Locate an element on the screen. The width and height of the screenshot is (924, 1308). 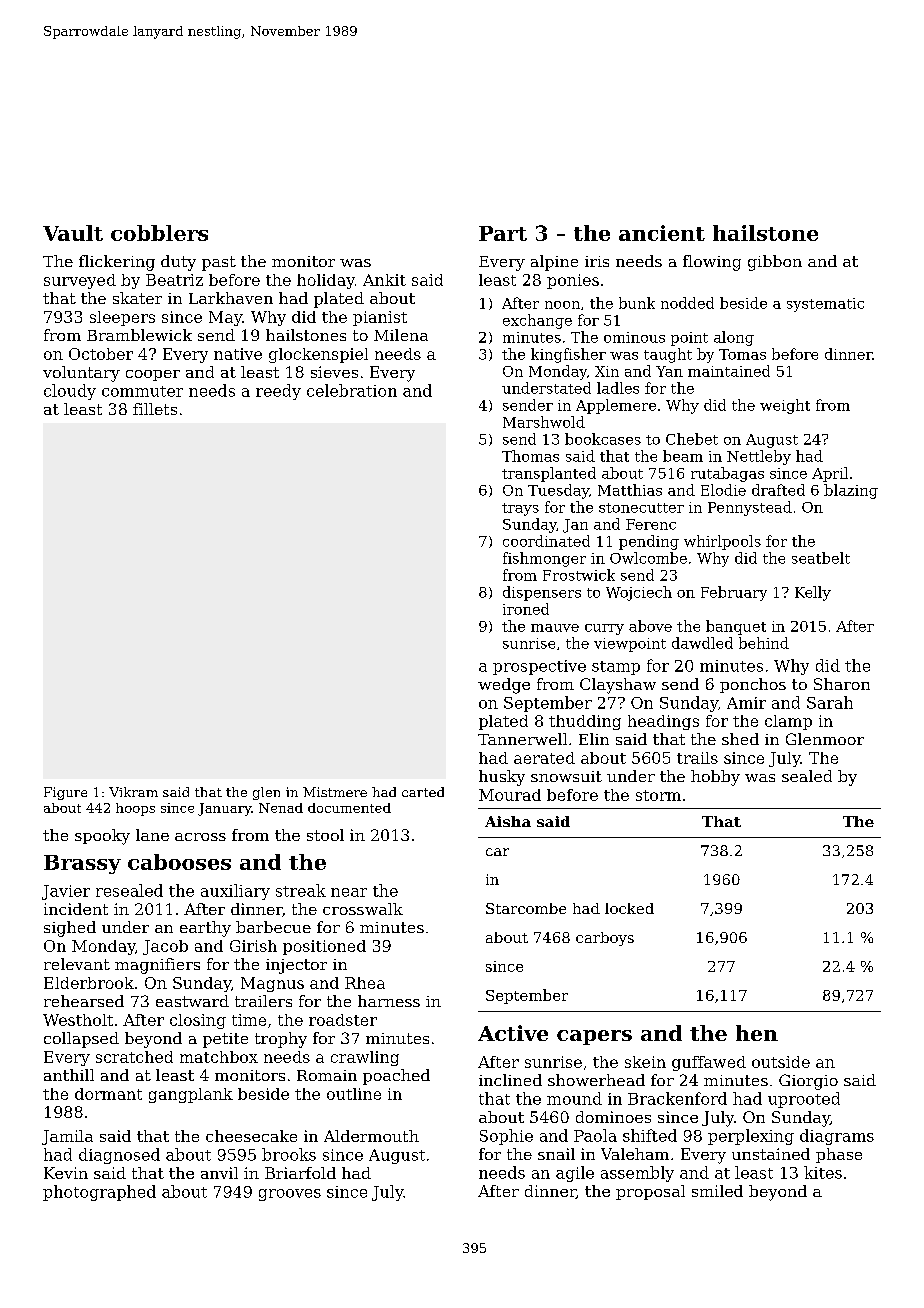
nodded is located at coordinates (687, 303).
